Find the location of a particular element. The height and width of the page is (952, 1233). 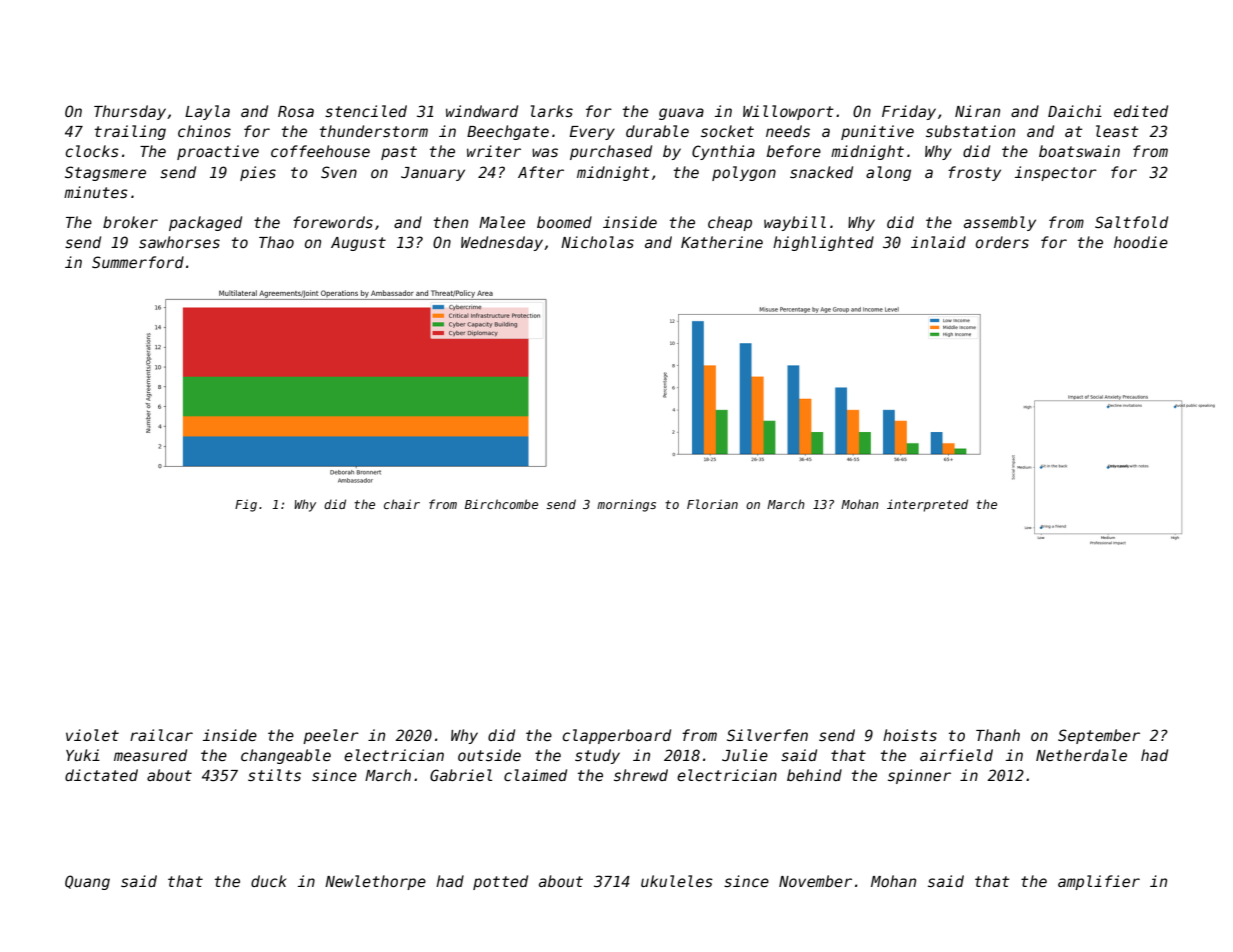

inlaid is located at coordinates (938, 242).
